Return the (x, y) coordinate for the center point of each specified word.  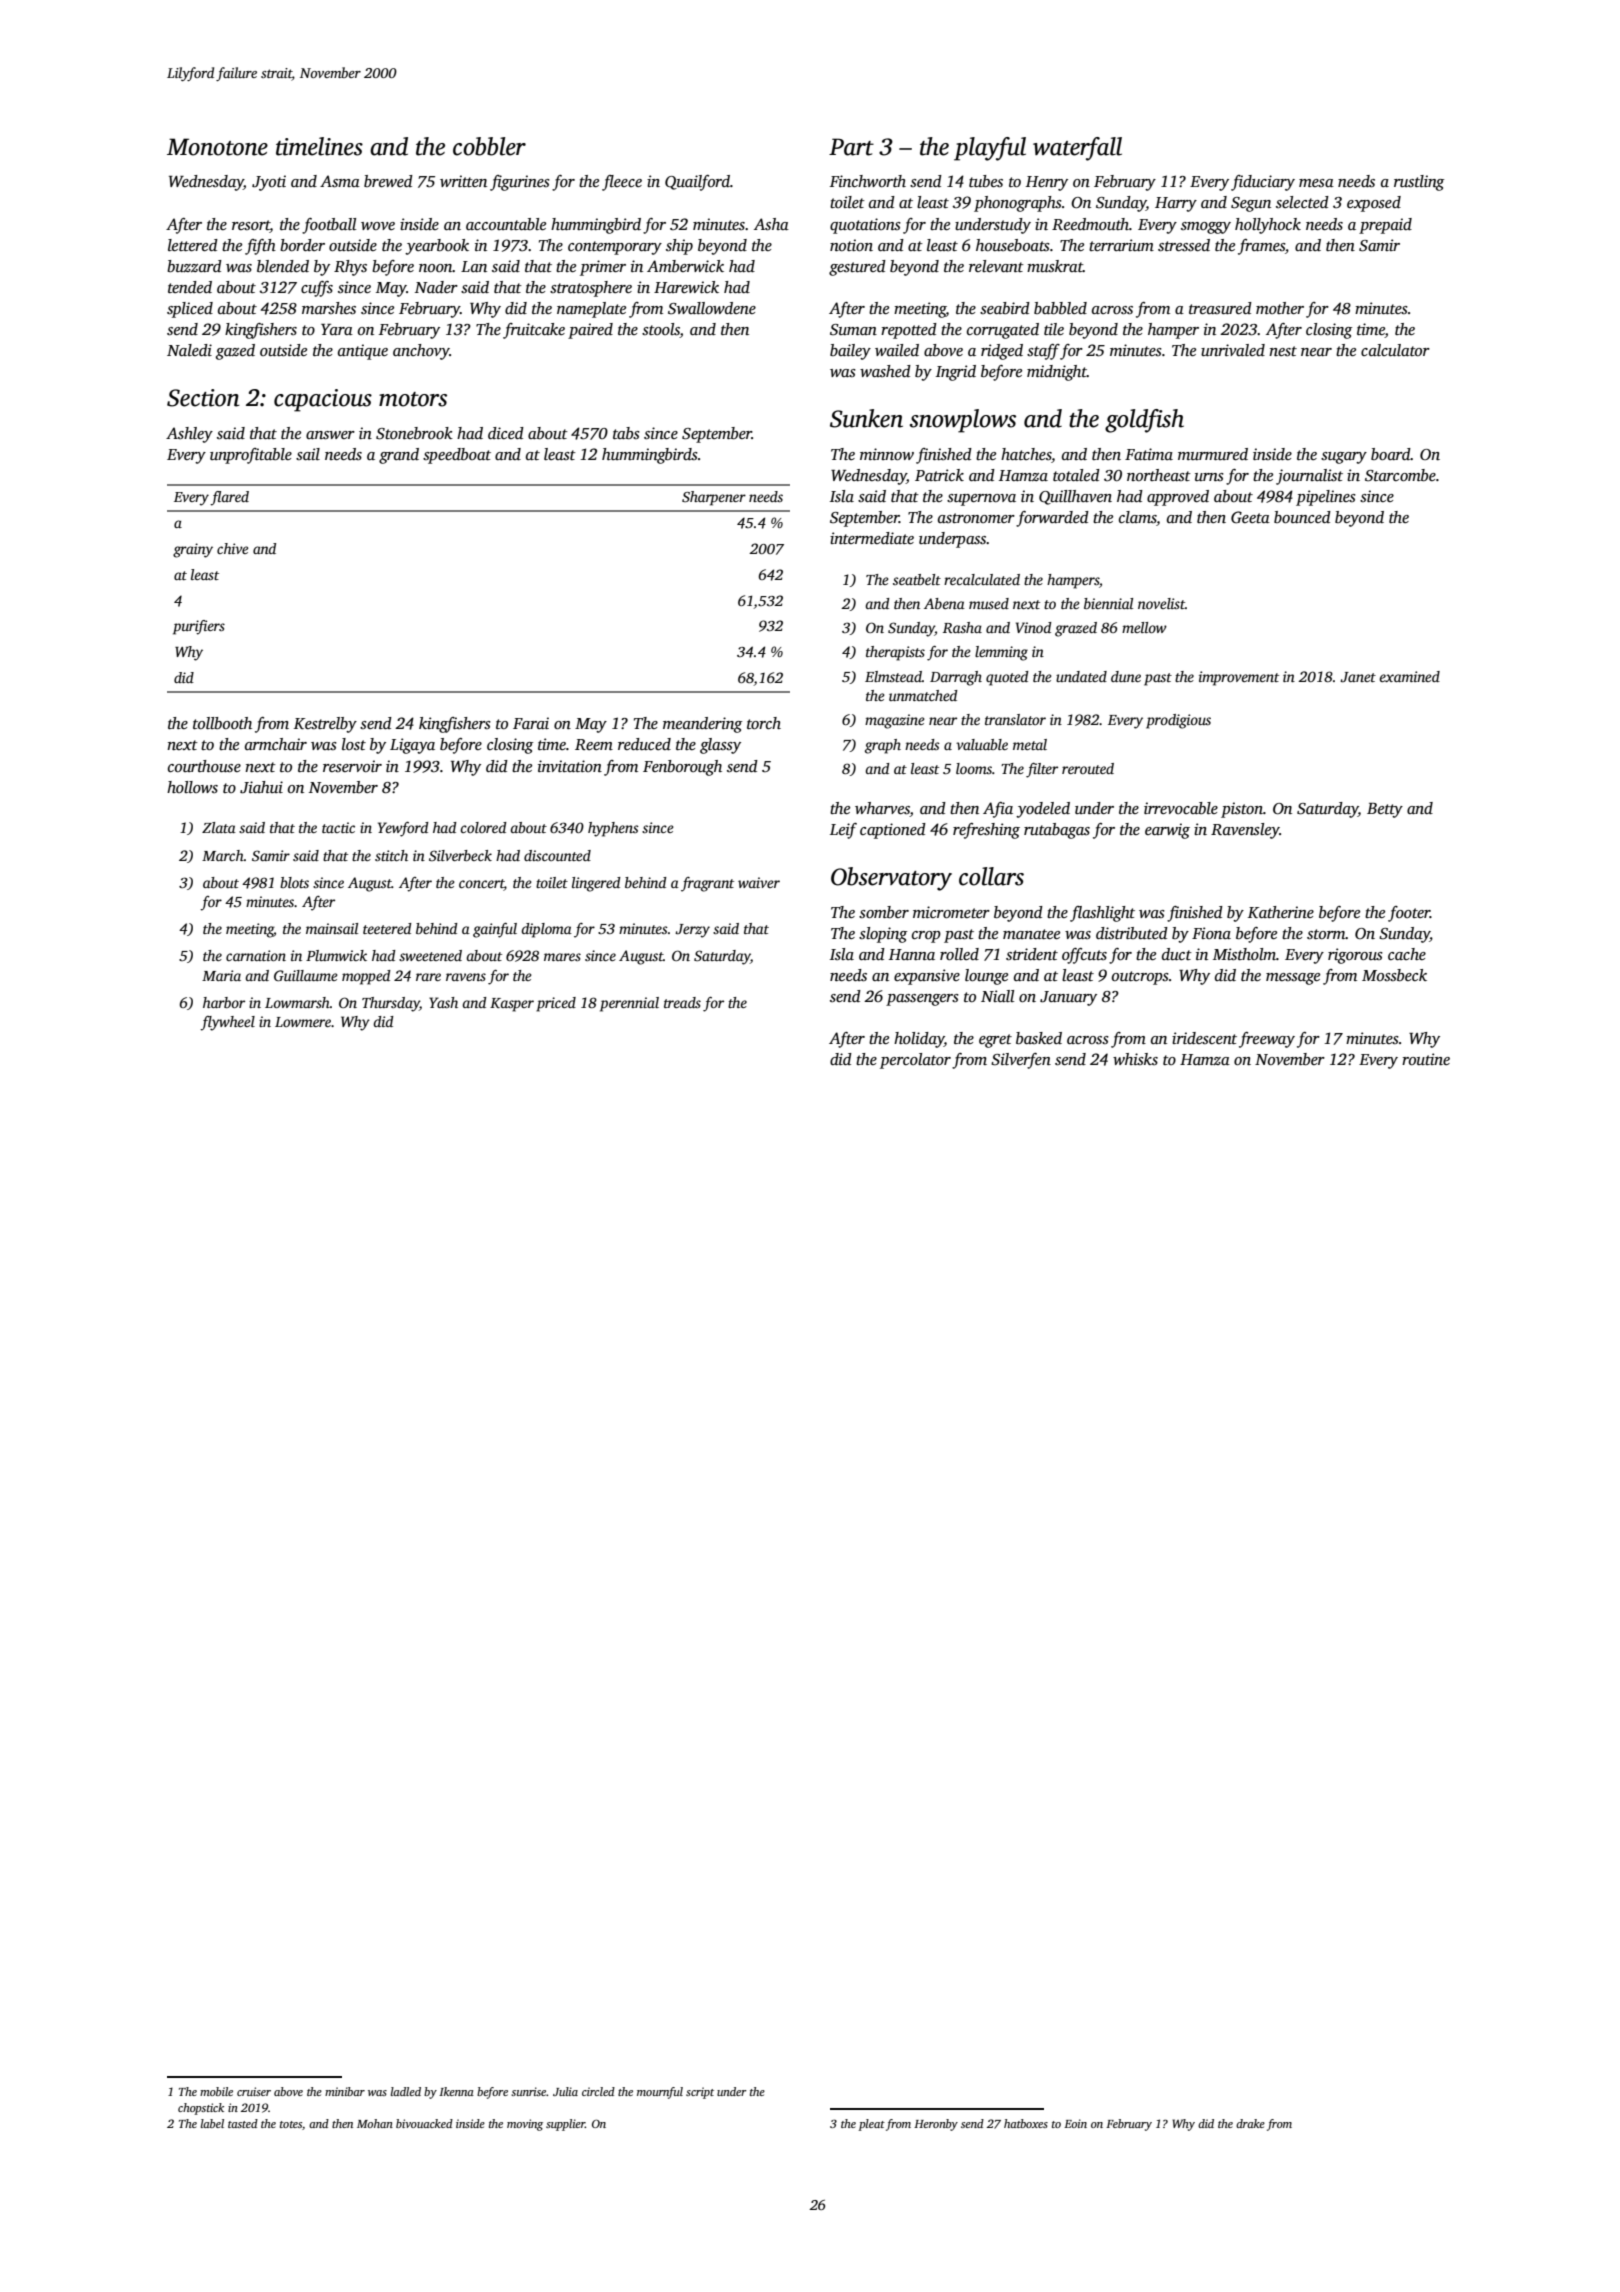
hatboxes (1026, 2123)
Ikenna (456, 2091)
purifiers (199, 627)
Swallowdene (712, 308)
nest (1283, 351)
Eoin (1075, 2123)
